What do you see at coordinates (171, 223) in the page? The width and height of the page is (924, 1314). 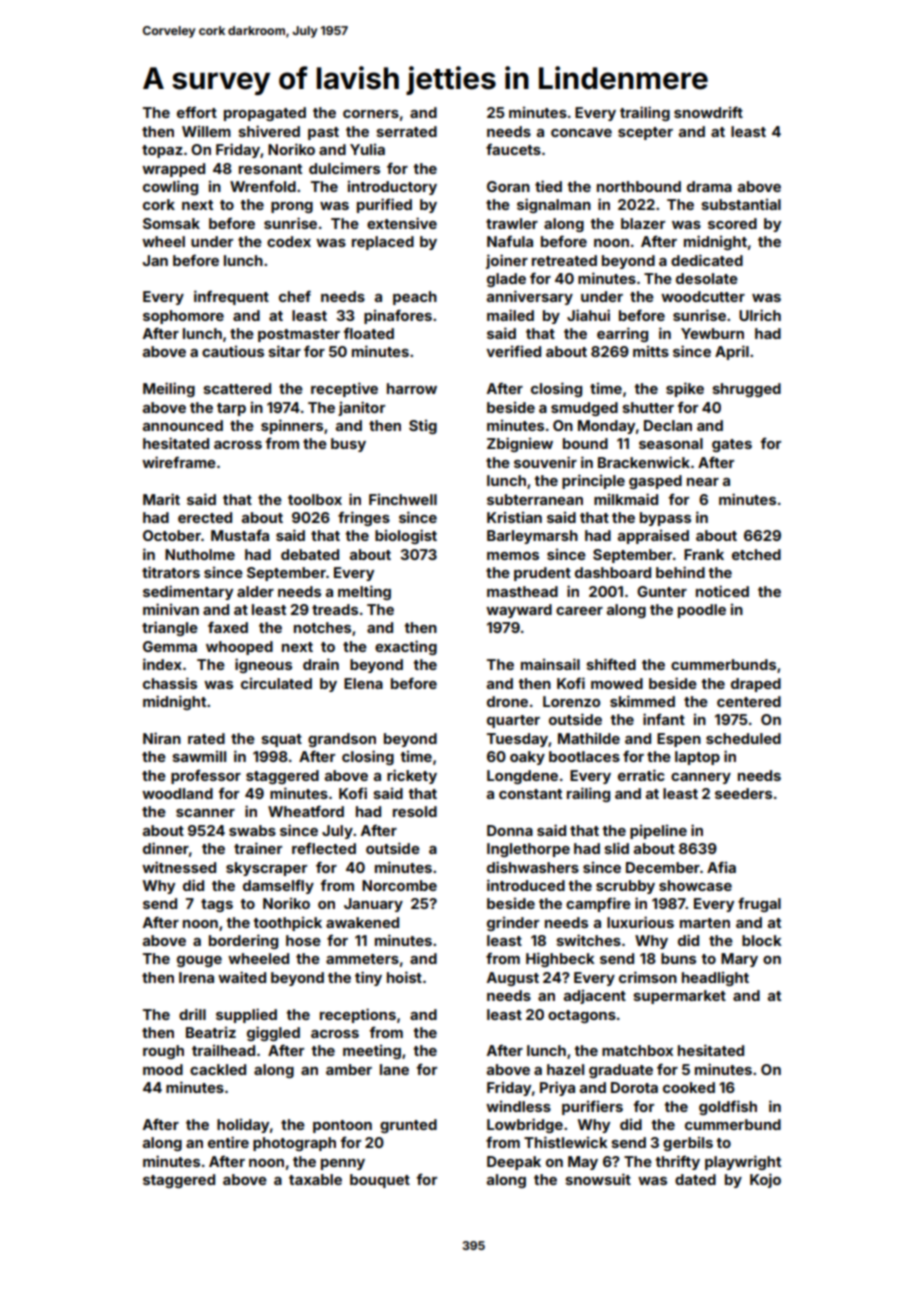 I see `Somsak` at bounding box center [171, 223].
